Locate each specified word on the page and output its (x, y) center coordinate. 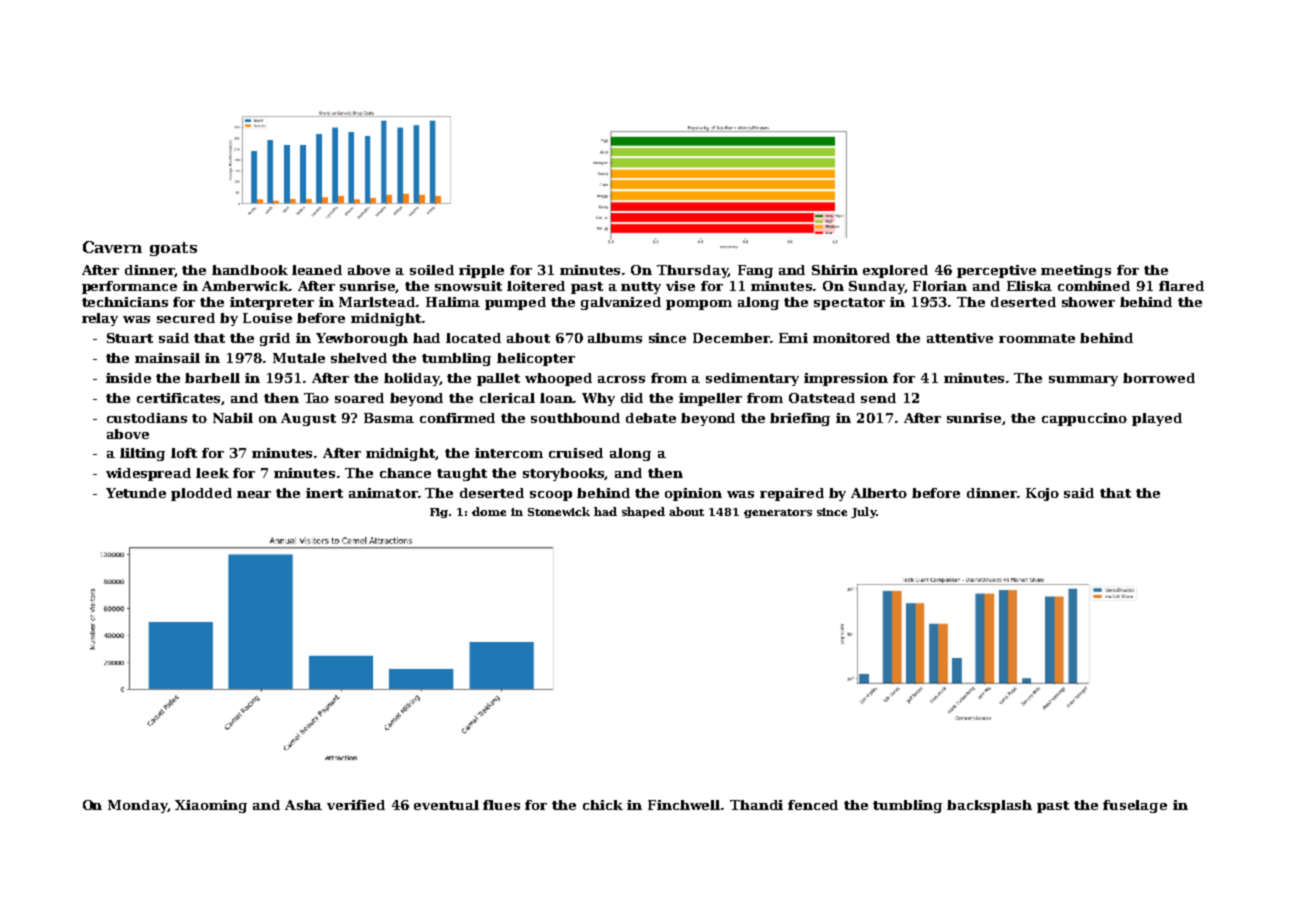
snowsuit (468, 286)
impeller (710, 399)
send (878, 398)
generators (778, 513)
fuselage (1135, 806)
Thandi (756, 805)
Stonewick (559, 511)
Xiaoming (211, 806)
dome (489, 511)
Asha (303, 805)
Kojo (1042, 494)
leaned (317, 270)
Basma (389, 418)
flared (1181, 286)
